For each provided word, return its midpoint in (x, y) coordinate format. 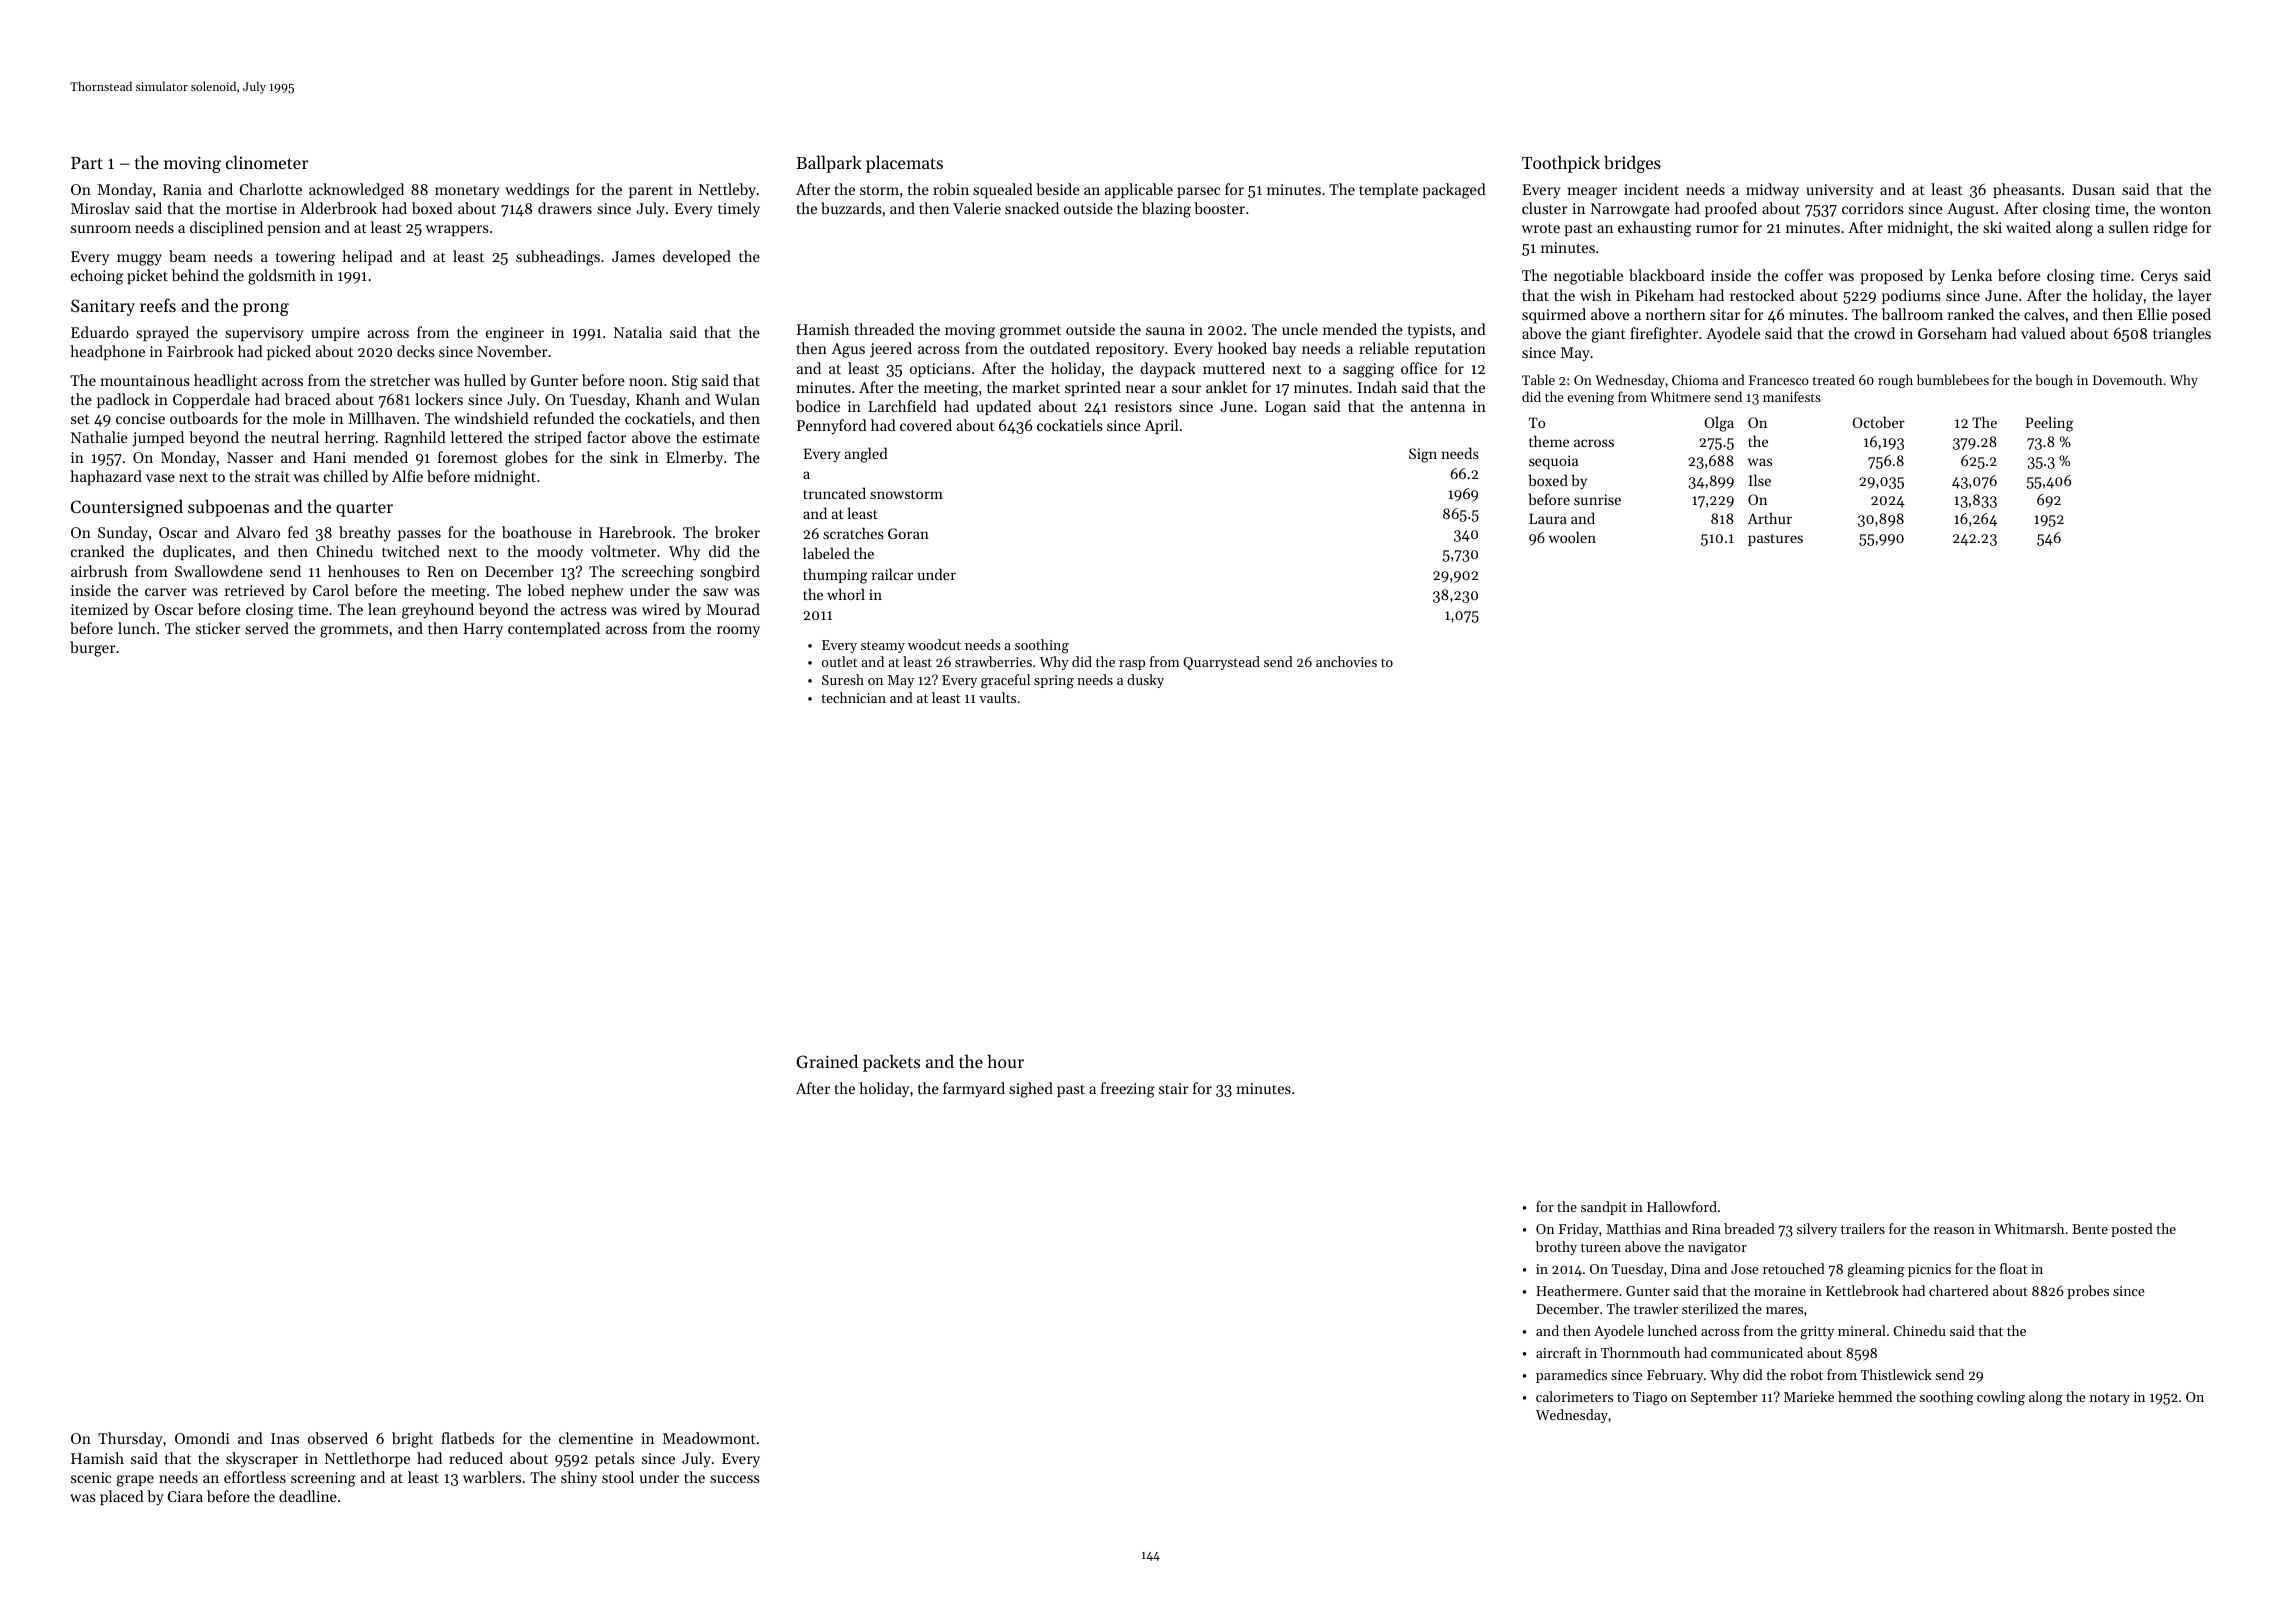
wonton (2185, 209)
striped (558, 438)
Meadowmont (709, 1438)
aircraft (1558, 1352)
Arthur (1769, 518)
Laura (1548, 518)
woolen (1572, 537)
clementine (596, 1438)
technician (853, 697)
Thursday (130, 1440)
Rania (182, 189)
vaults (997, 697)
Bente (2090, 1229)
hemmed (1865, 1396)
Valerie (977, 208)
